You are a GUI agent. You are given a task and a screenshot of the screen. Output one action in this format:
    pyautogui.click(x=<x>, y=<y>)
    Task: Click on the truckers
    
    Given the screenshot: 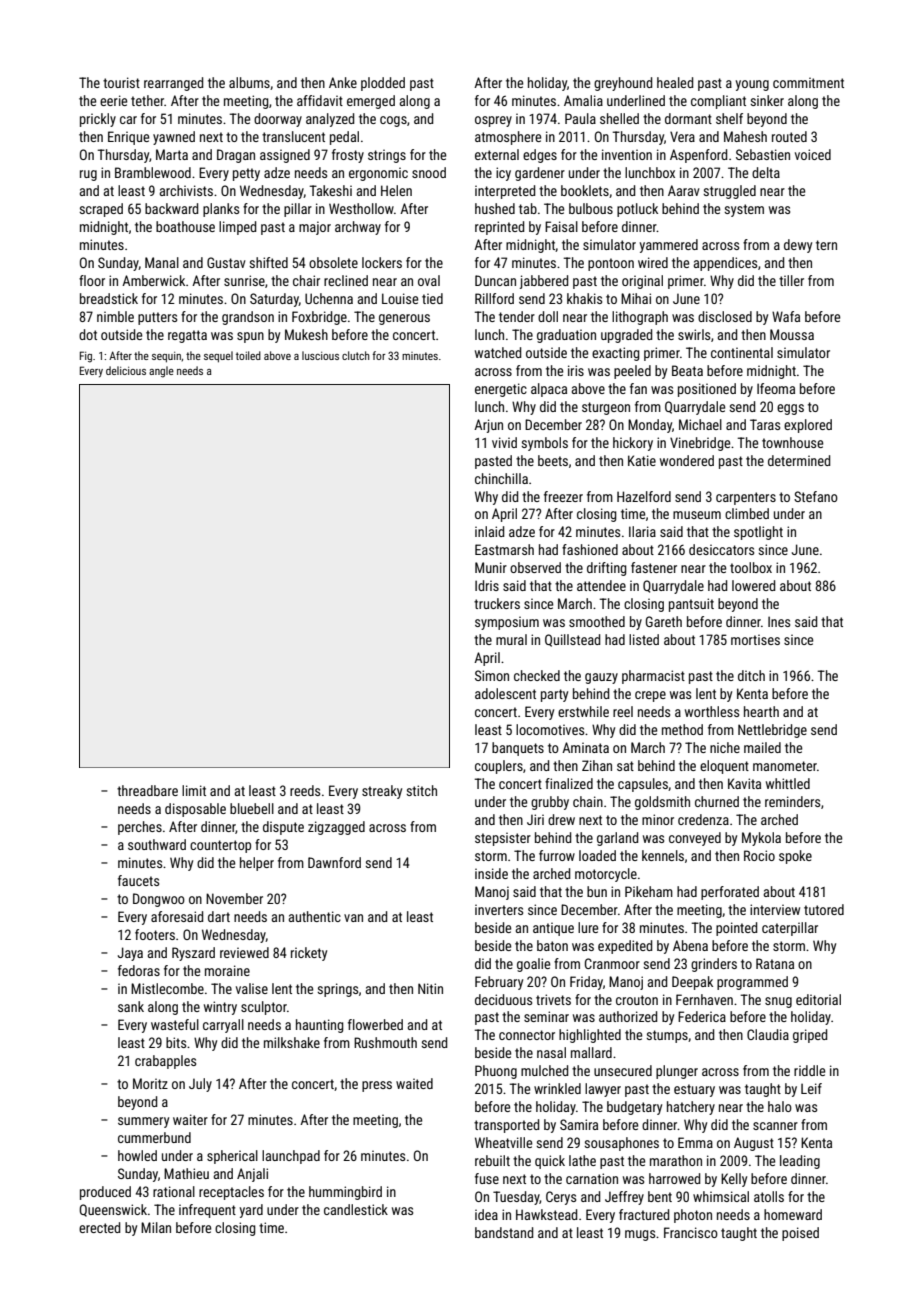 What is the action you would take?
    pyautogui.click(x=497, y=603)
